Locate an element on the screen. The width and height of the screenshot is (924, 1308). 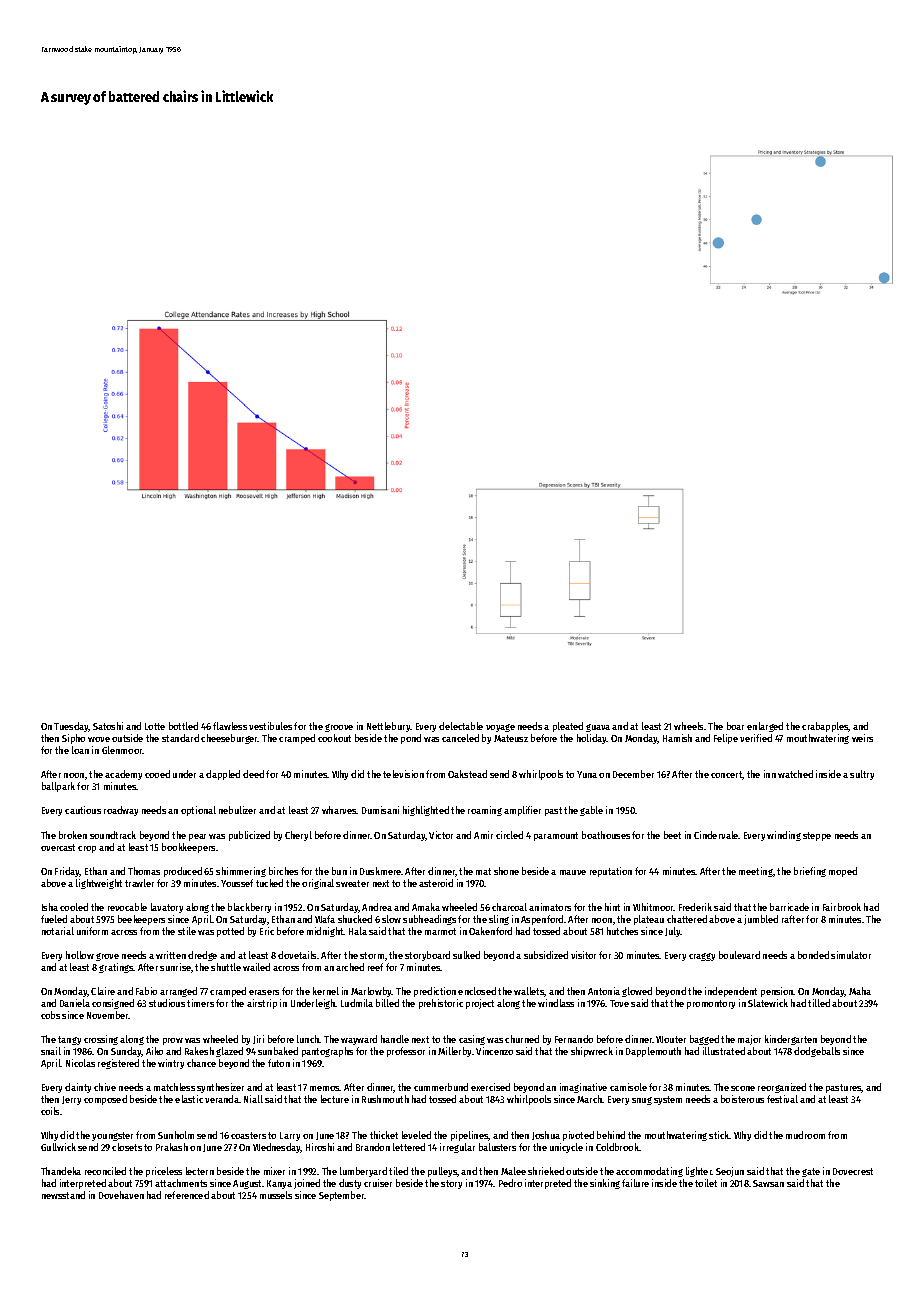
reef is located at coordinates (375, 967).
